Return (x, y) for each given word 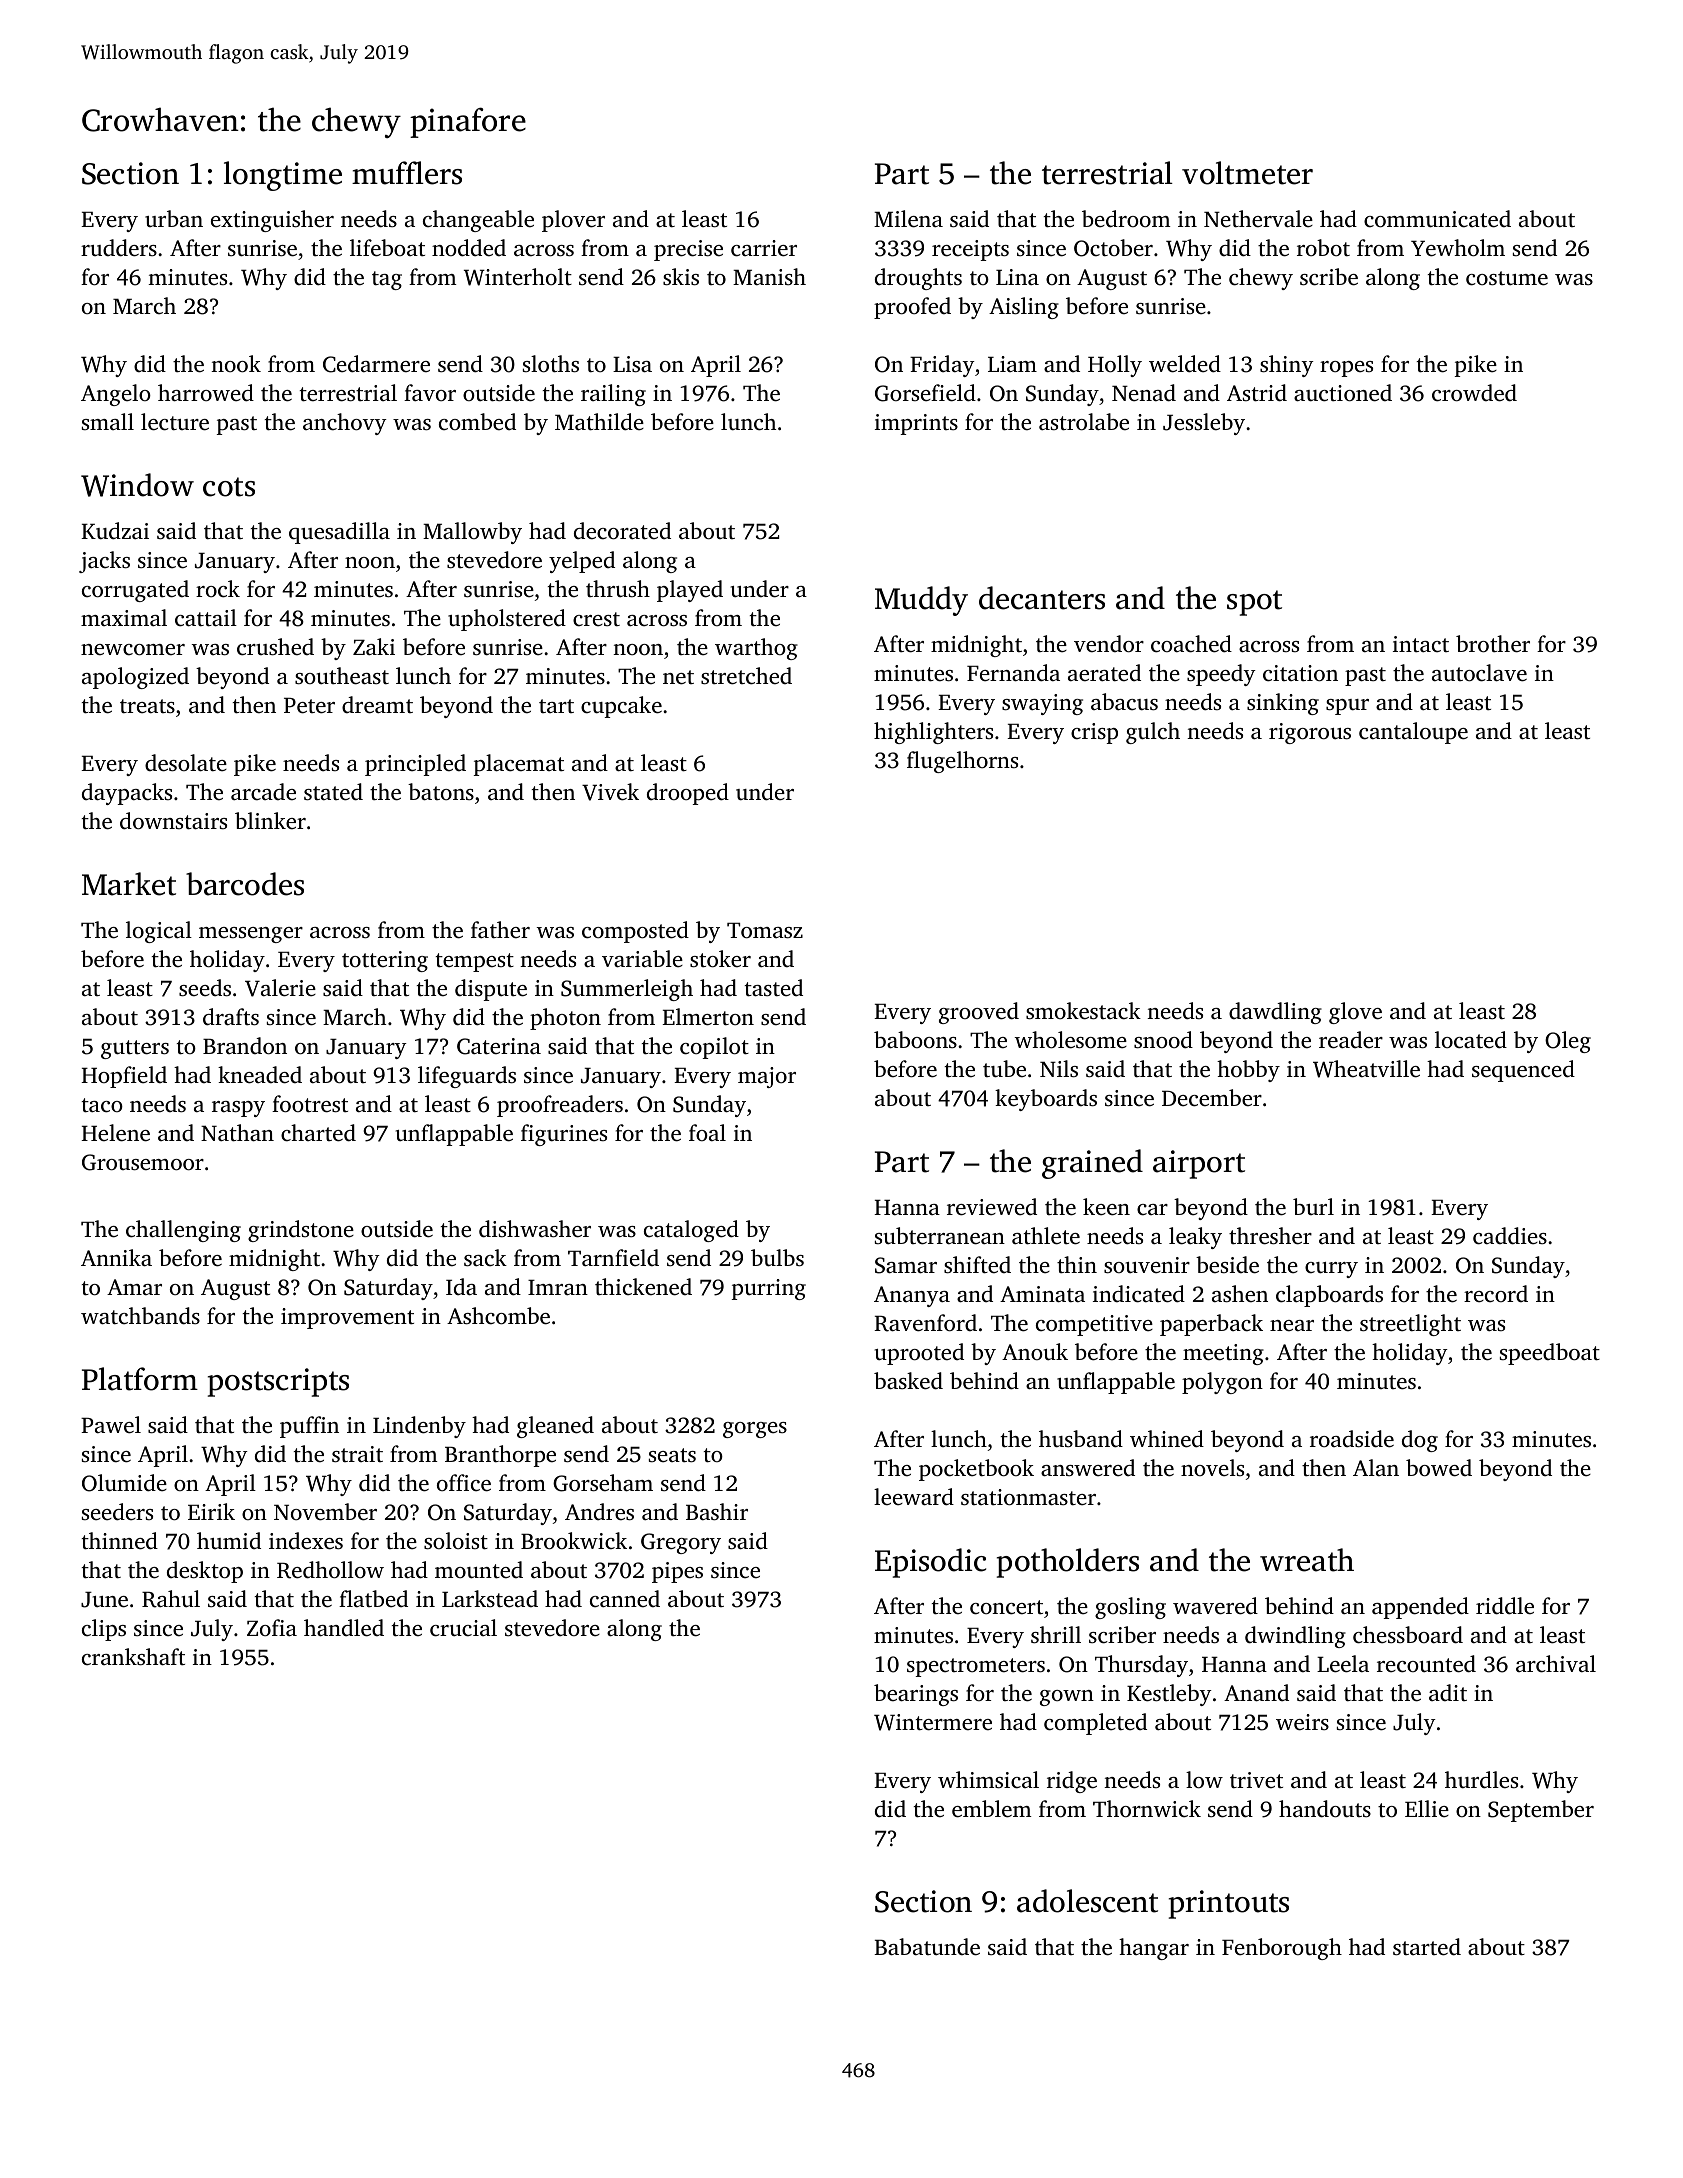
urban (174, 218)
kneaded (260, 1075)
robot (1323, 247)
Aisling (1024, 308)
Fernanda (1013, 673)
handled (344, 1628)
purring (769, 1289)
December (1212, 1098)
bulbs (777, 1258)
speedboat (1550, 1354)
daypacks (127, 794)
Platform (140, 1379)
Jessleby (1204, 424)
